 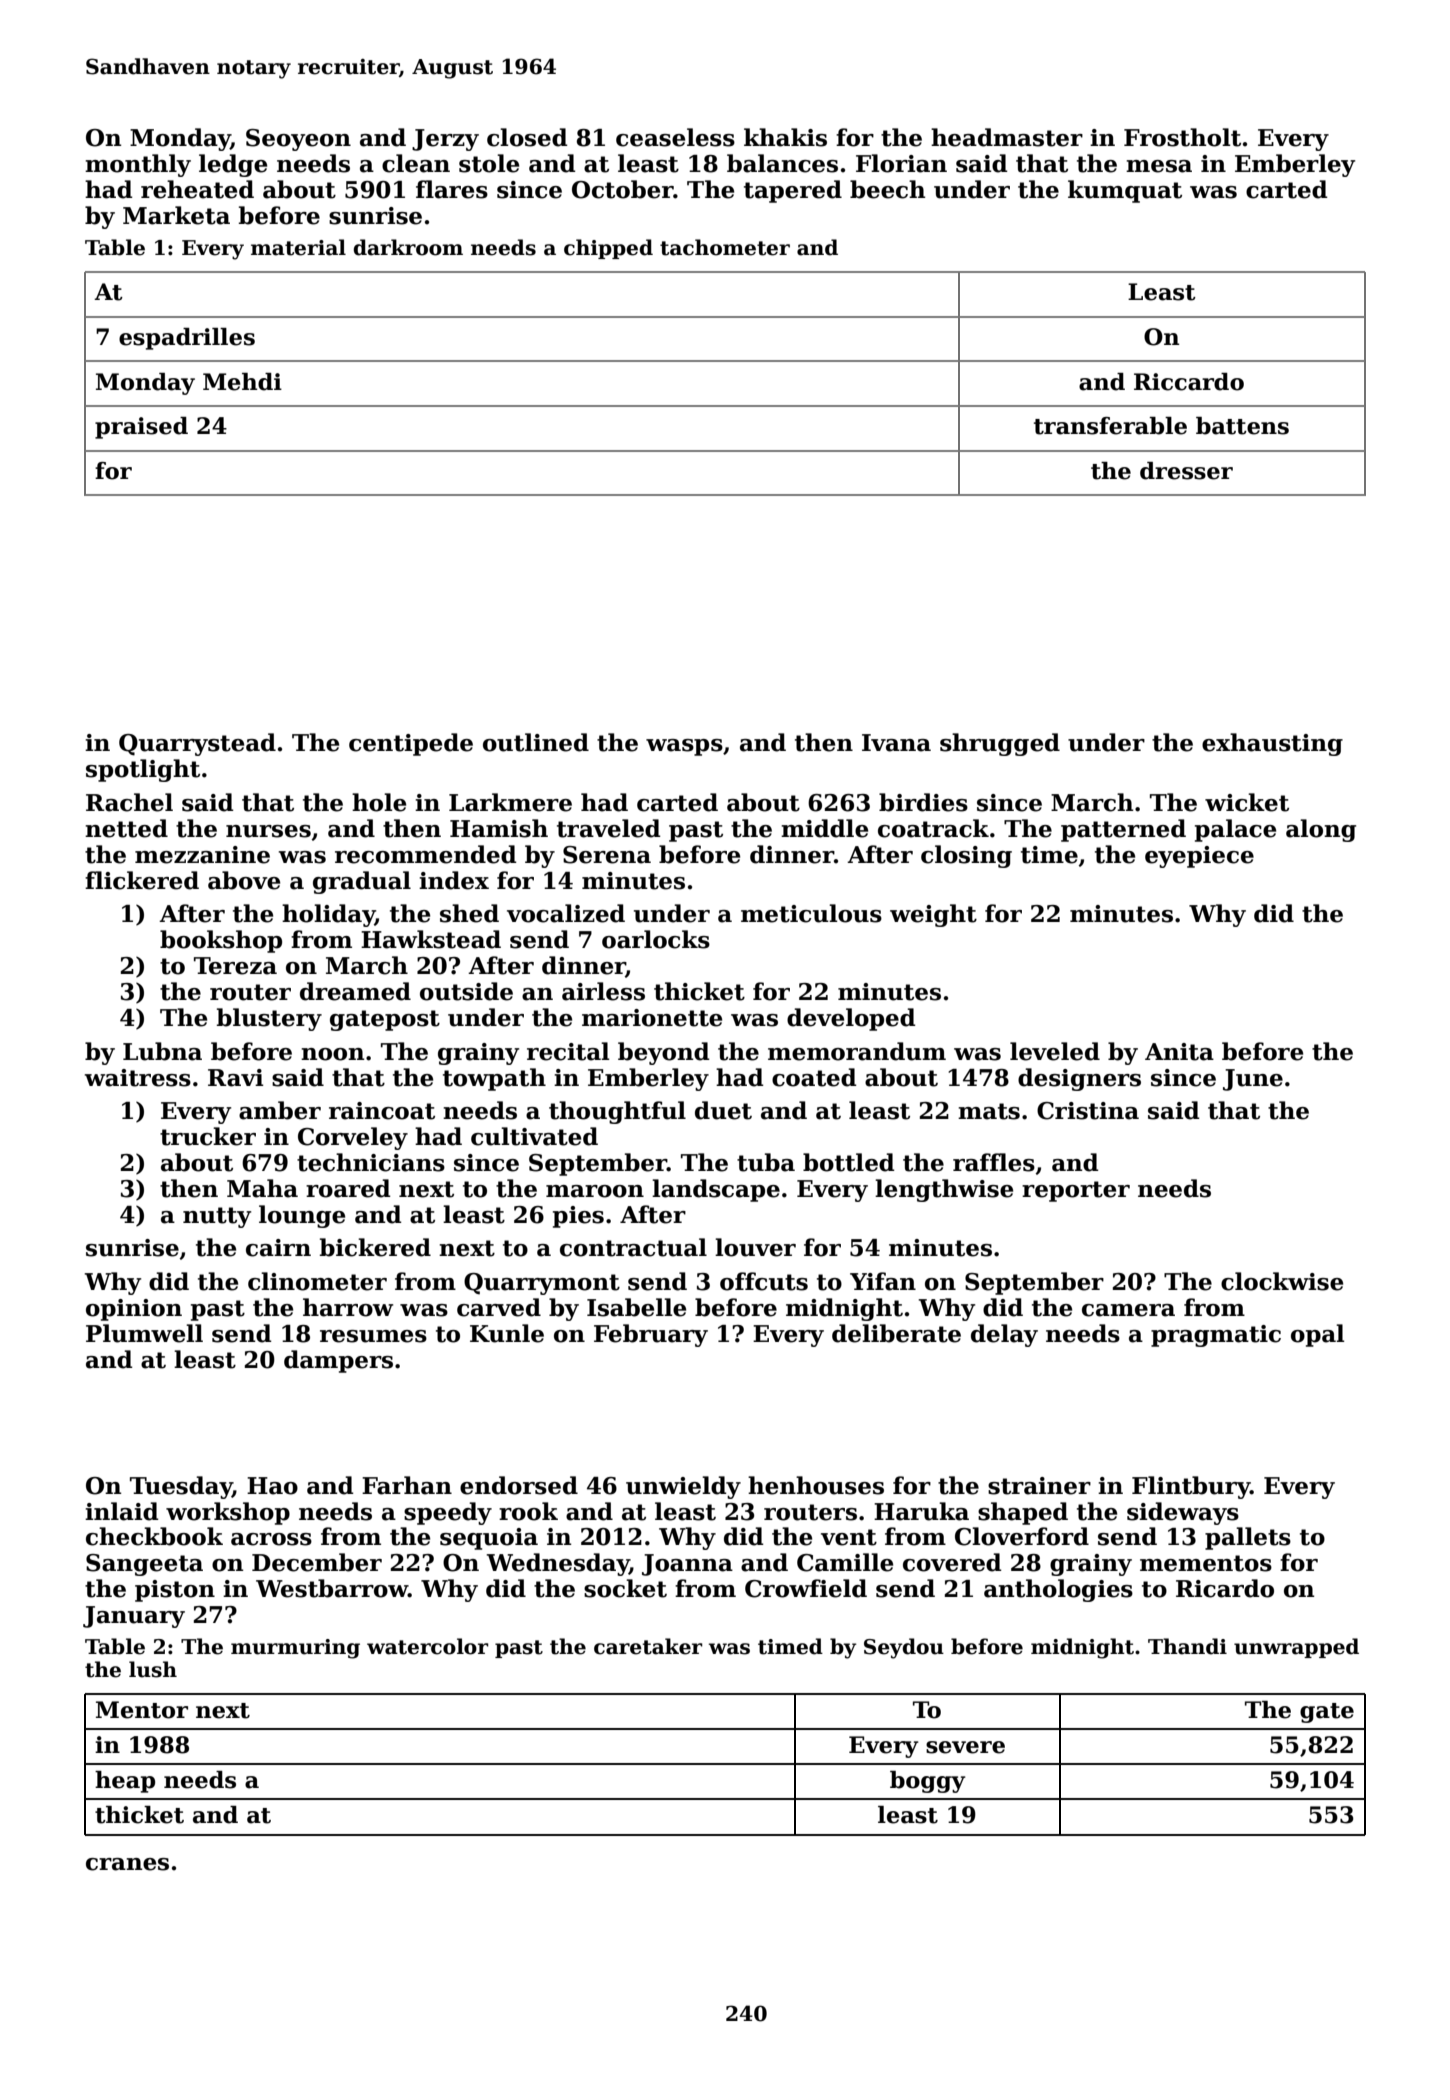 I want to click on maroon, so click(x=595, y=1191).
